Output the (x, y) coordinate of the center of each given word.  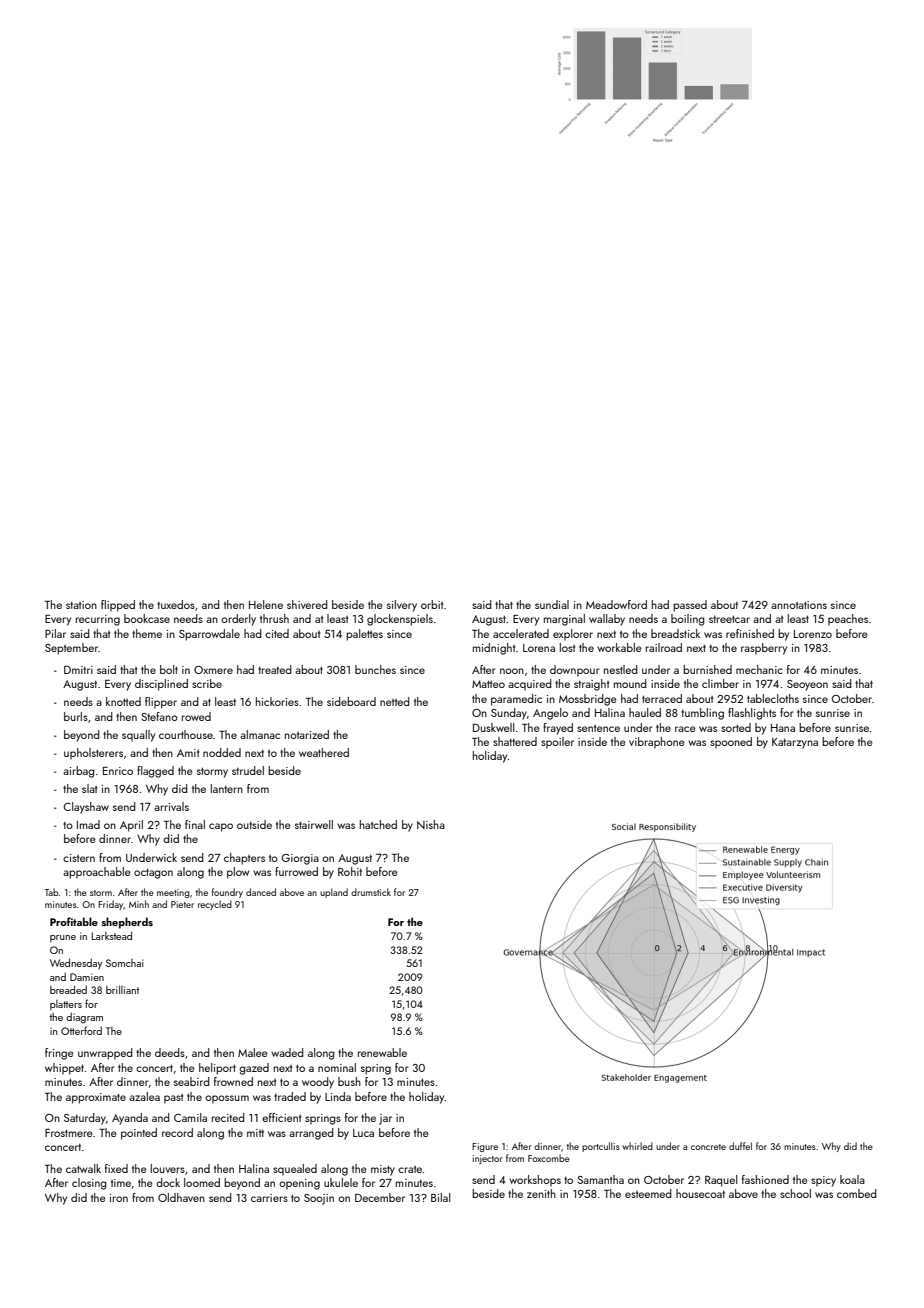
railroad (664, 647)
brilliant (122, 989)
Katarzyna (795, 743)
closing (89, 1184)
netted (395, 701)
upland (334, 893)
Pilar (55, 633)
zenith (541, 1193)
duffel (740, 1146)
